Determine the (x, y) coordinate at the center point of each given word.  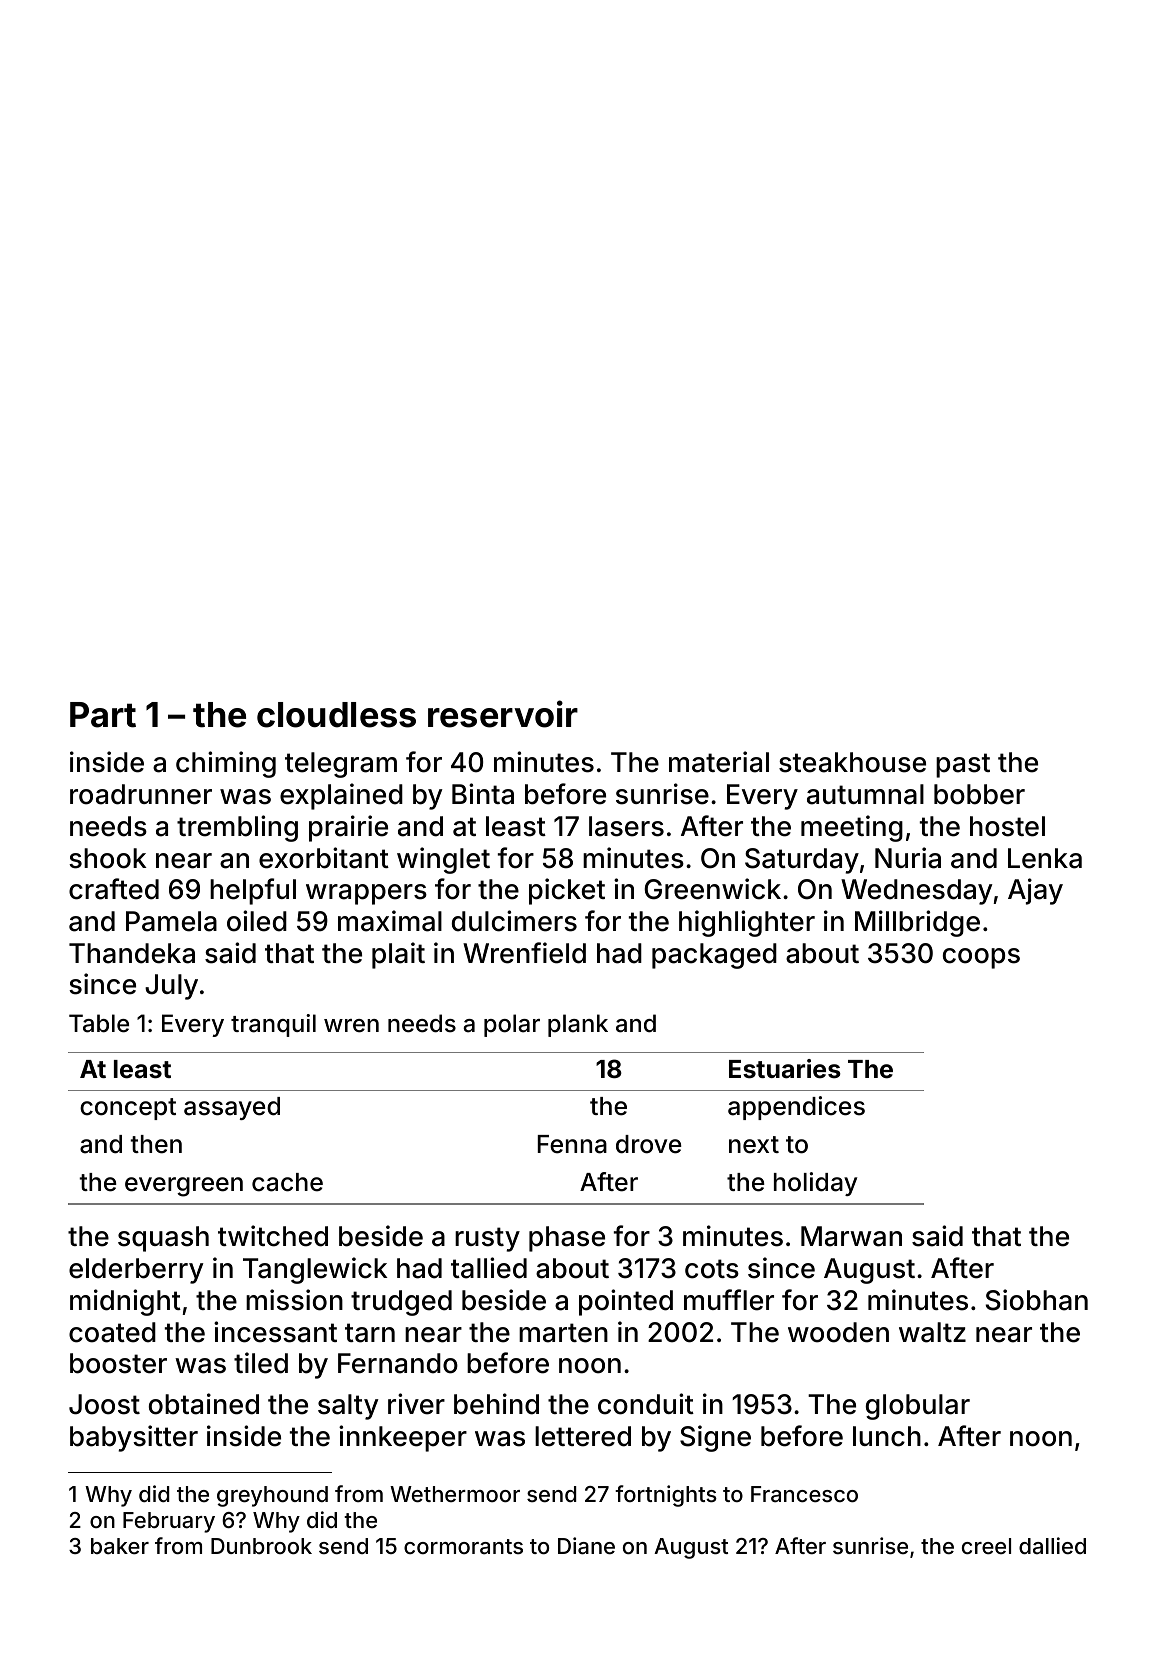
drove (649, 1144)
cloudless (336, 715)
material (719, 762)
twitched (273, 1236)
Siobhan (1037, 1300)
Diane (586, 1546)
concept (128, 1109)
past (963, 765)
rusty (487, 1239)
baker (120, 1546)
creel (986, 1546)
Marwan (851, 1236)
